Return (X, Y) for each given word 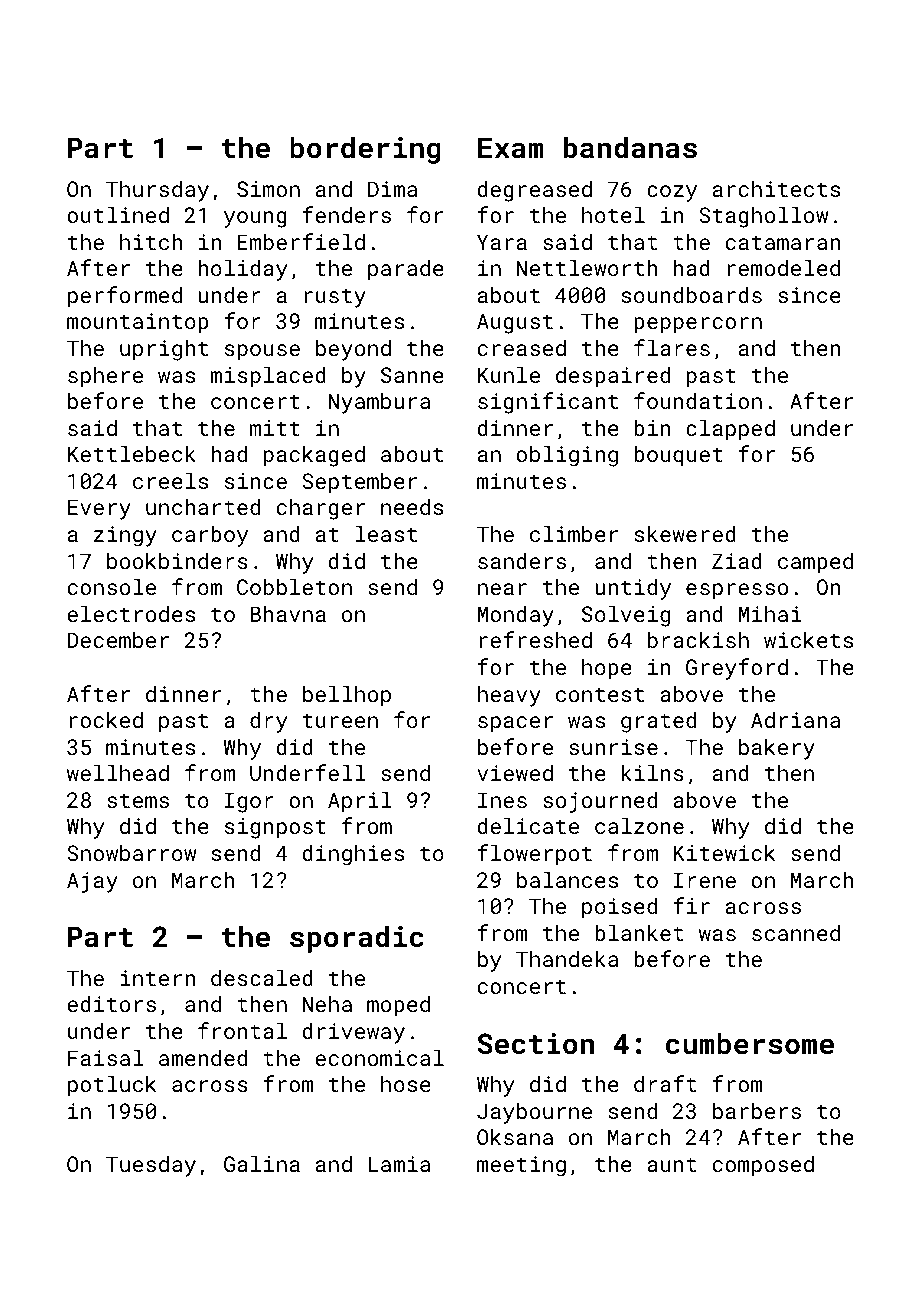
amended (203, 1057)
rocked (106, 719)
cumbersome (750, 1043)
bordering (365, 150)
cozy (672, 193)
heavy (509, 696)
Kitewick (724, 852)
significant (548, 403)
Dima (392, 189)
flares (672, 347)
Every (99, 509)
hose (406, 1083)
